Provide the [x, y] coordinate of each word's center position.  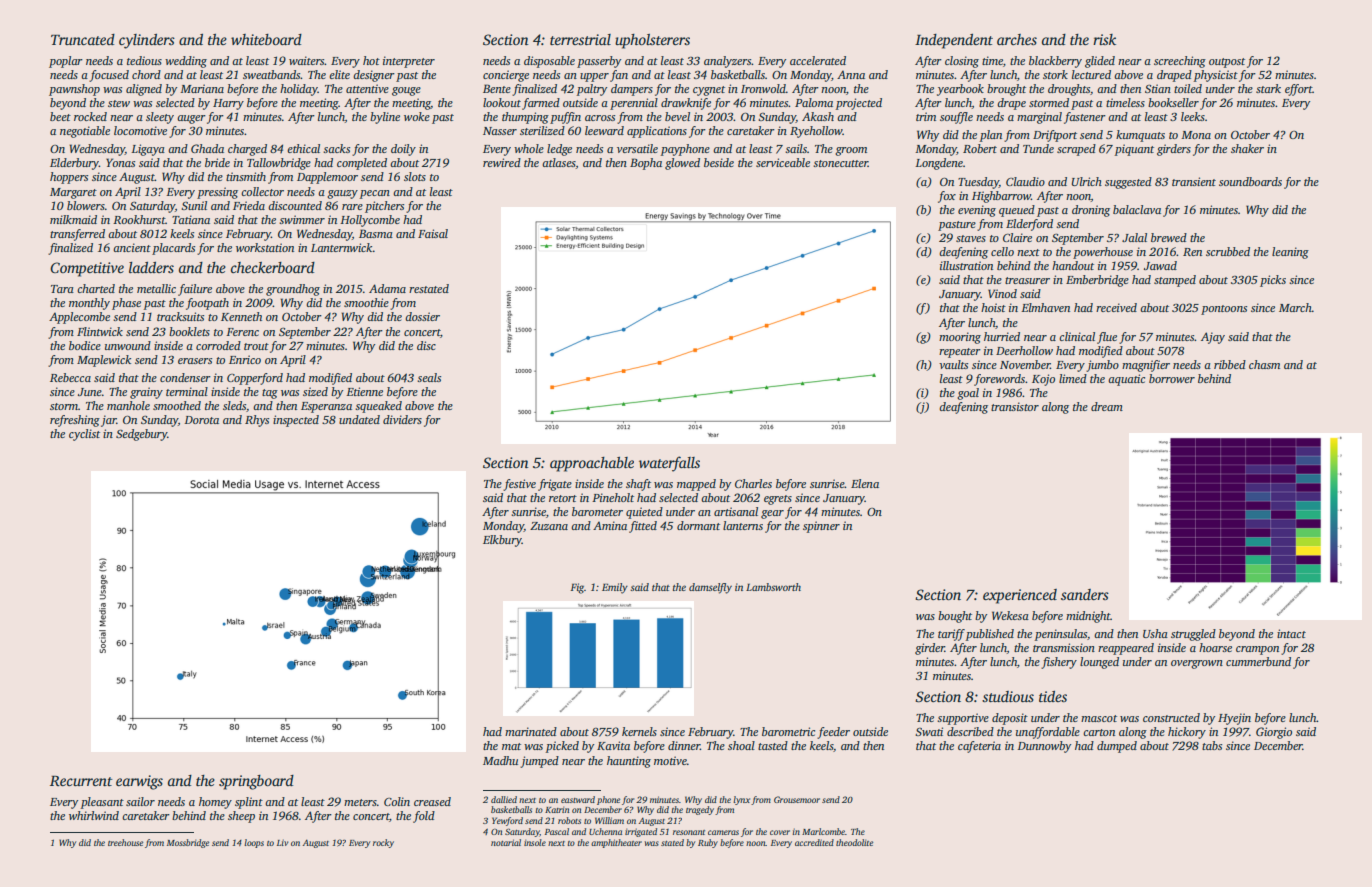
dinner [684, 745]
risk [1104, 39]
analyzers [727, 62]
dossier [422, 316]
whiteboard [266, 39]
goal [968, 394]
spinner [821, 527]
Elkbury [502, 541]
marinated [531, 731]
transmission [1064, 647]
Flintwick [100, 331]
